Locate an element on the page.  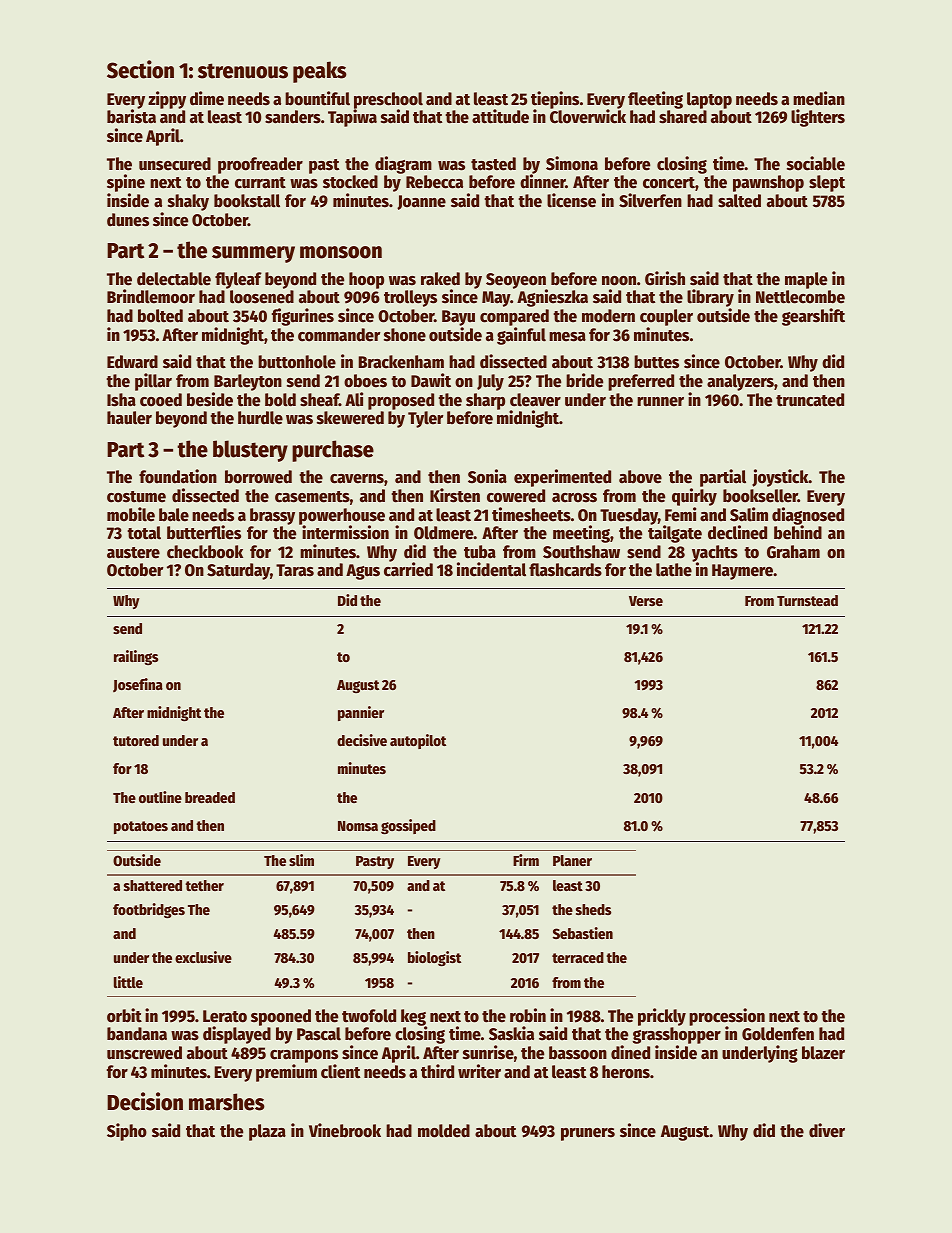
Vinebrook is located at coordinates (345, 1130).
